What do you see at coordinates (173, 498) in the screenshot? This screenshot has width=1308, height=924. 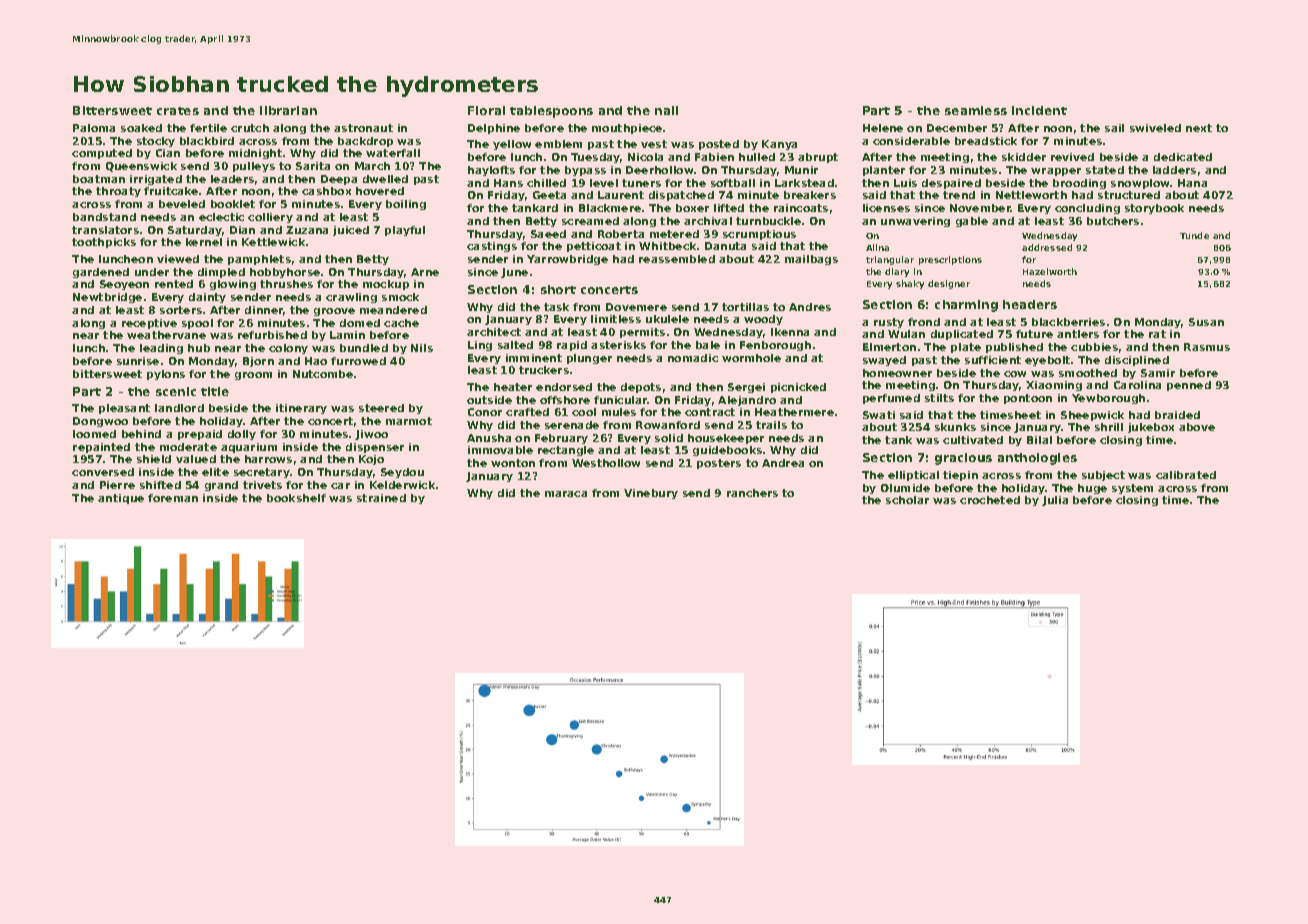 I see `foreman` at bounding box center [173, 498].
